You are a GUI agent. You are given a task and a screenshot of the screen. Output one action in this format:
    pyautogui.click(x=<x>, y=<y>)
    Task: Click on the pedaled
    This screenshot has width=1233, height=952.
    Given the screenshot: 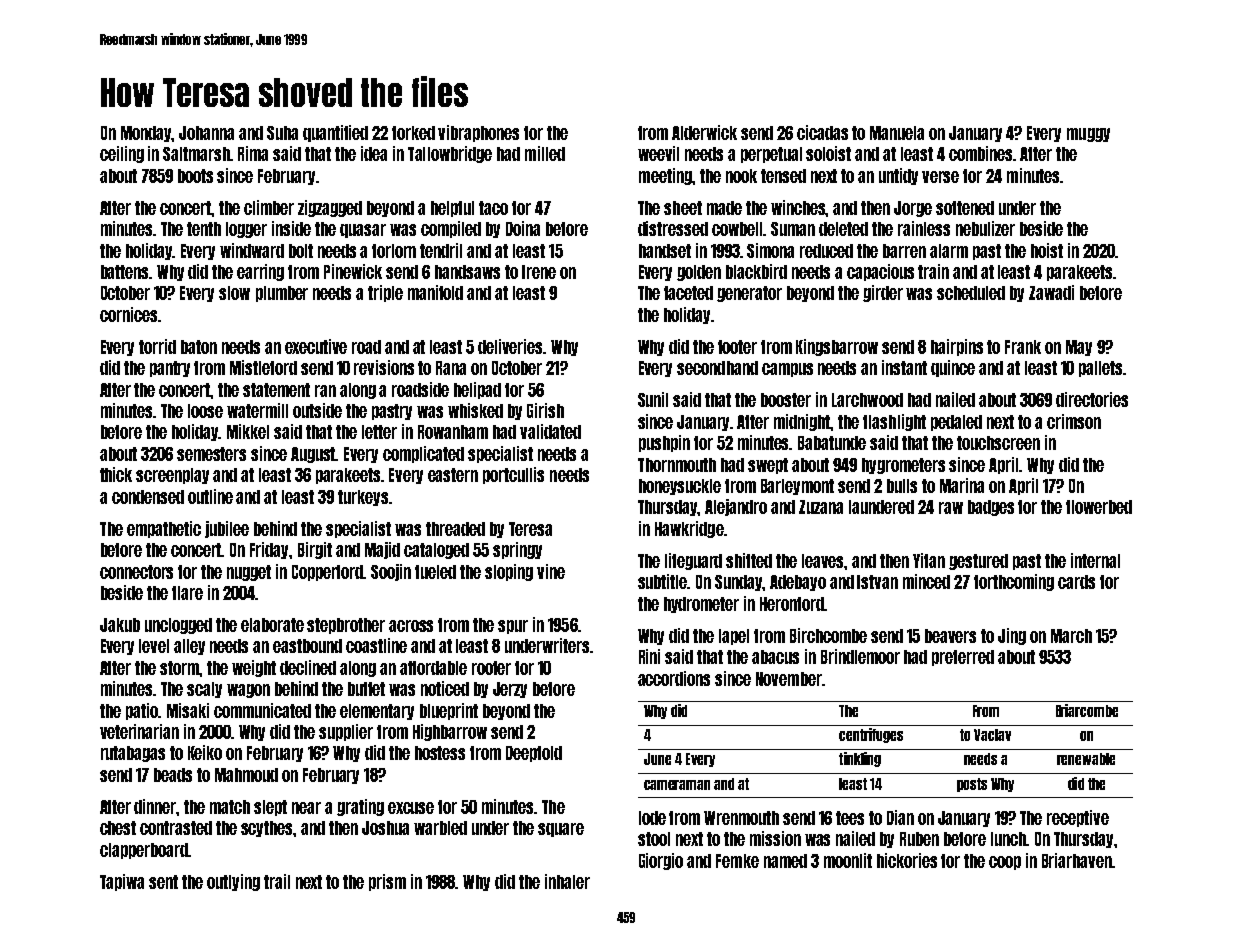 What is the action you would take?
    pyautogui.click(x=956, y=423)
